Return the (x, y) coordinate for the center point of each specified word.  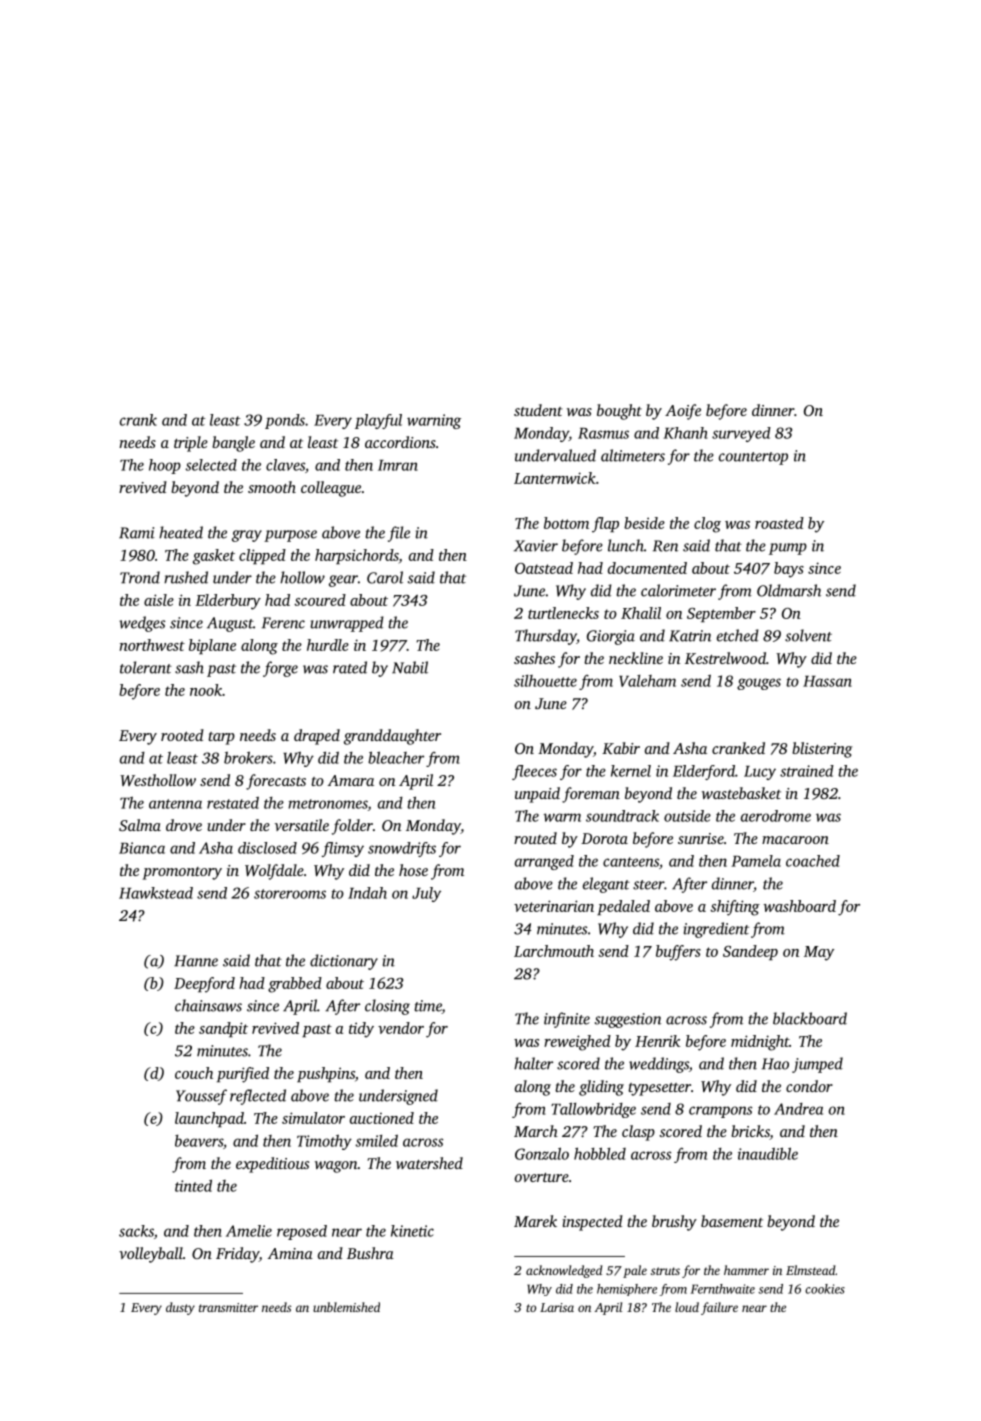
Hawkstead (156, 893)
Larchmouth (554, 951)
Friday (237, 1255)
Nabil (410, 667)
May (819, 953)
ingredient (716, 930)
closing (387, 1007)
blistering (822, 750)
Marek (535, 1221)
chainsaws (208, 1005)
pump (788, 549)
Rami (137, 533)
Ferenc (283, 623)
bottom (566, 523)
